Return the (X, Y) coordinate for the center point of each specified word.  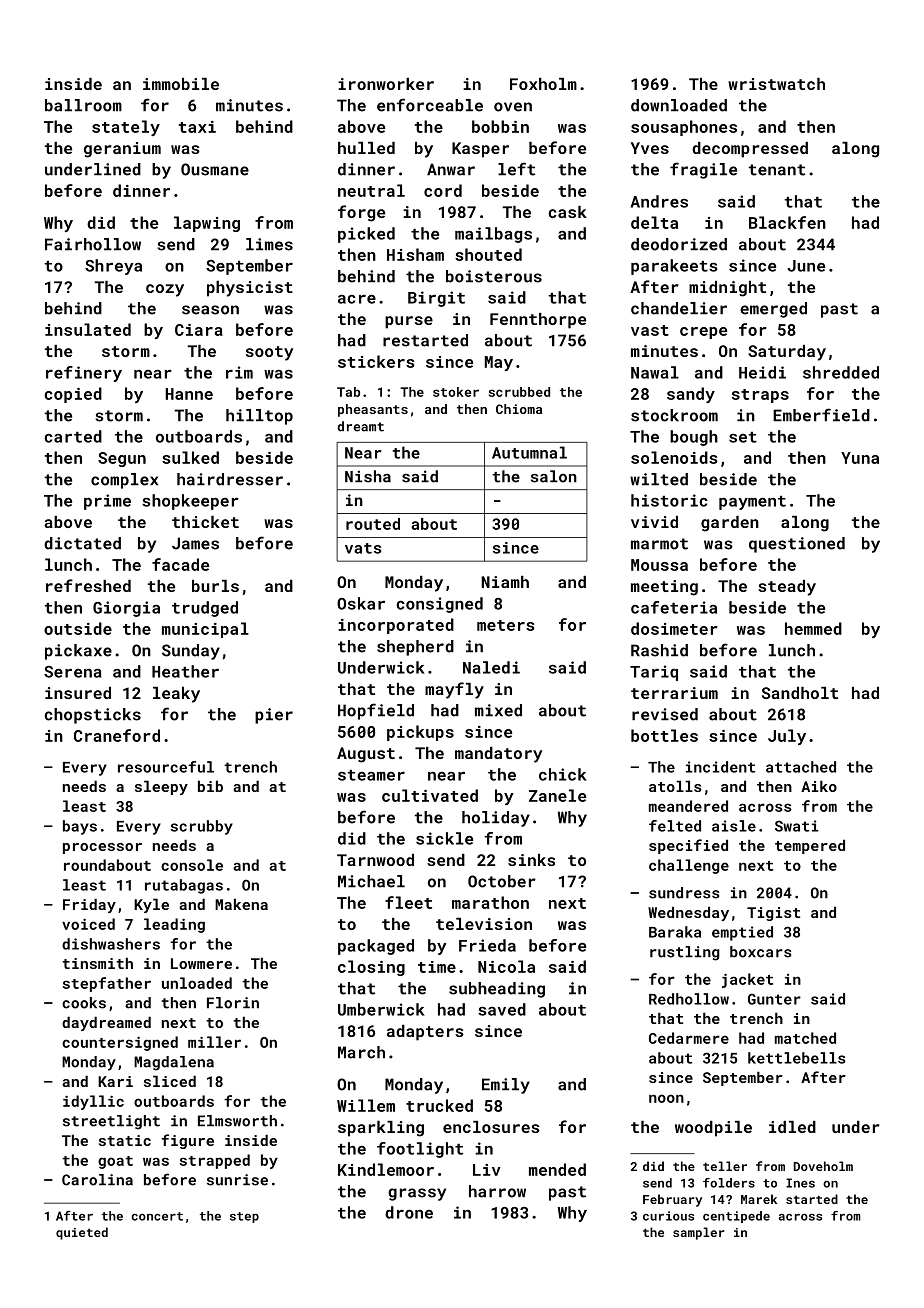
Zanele (557, 795)
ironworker (386, 84)
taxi (197, 127)
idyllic (93, 1102)
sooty (269, 353)
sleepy (161, 787)
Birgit (436, 299)
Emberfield (821, 415)
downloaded (679, 105)
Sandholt (800, 693)
